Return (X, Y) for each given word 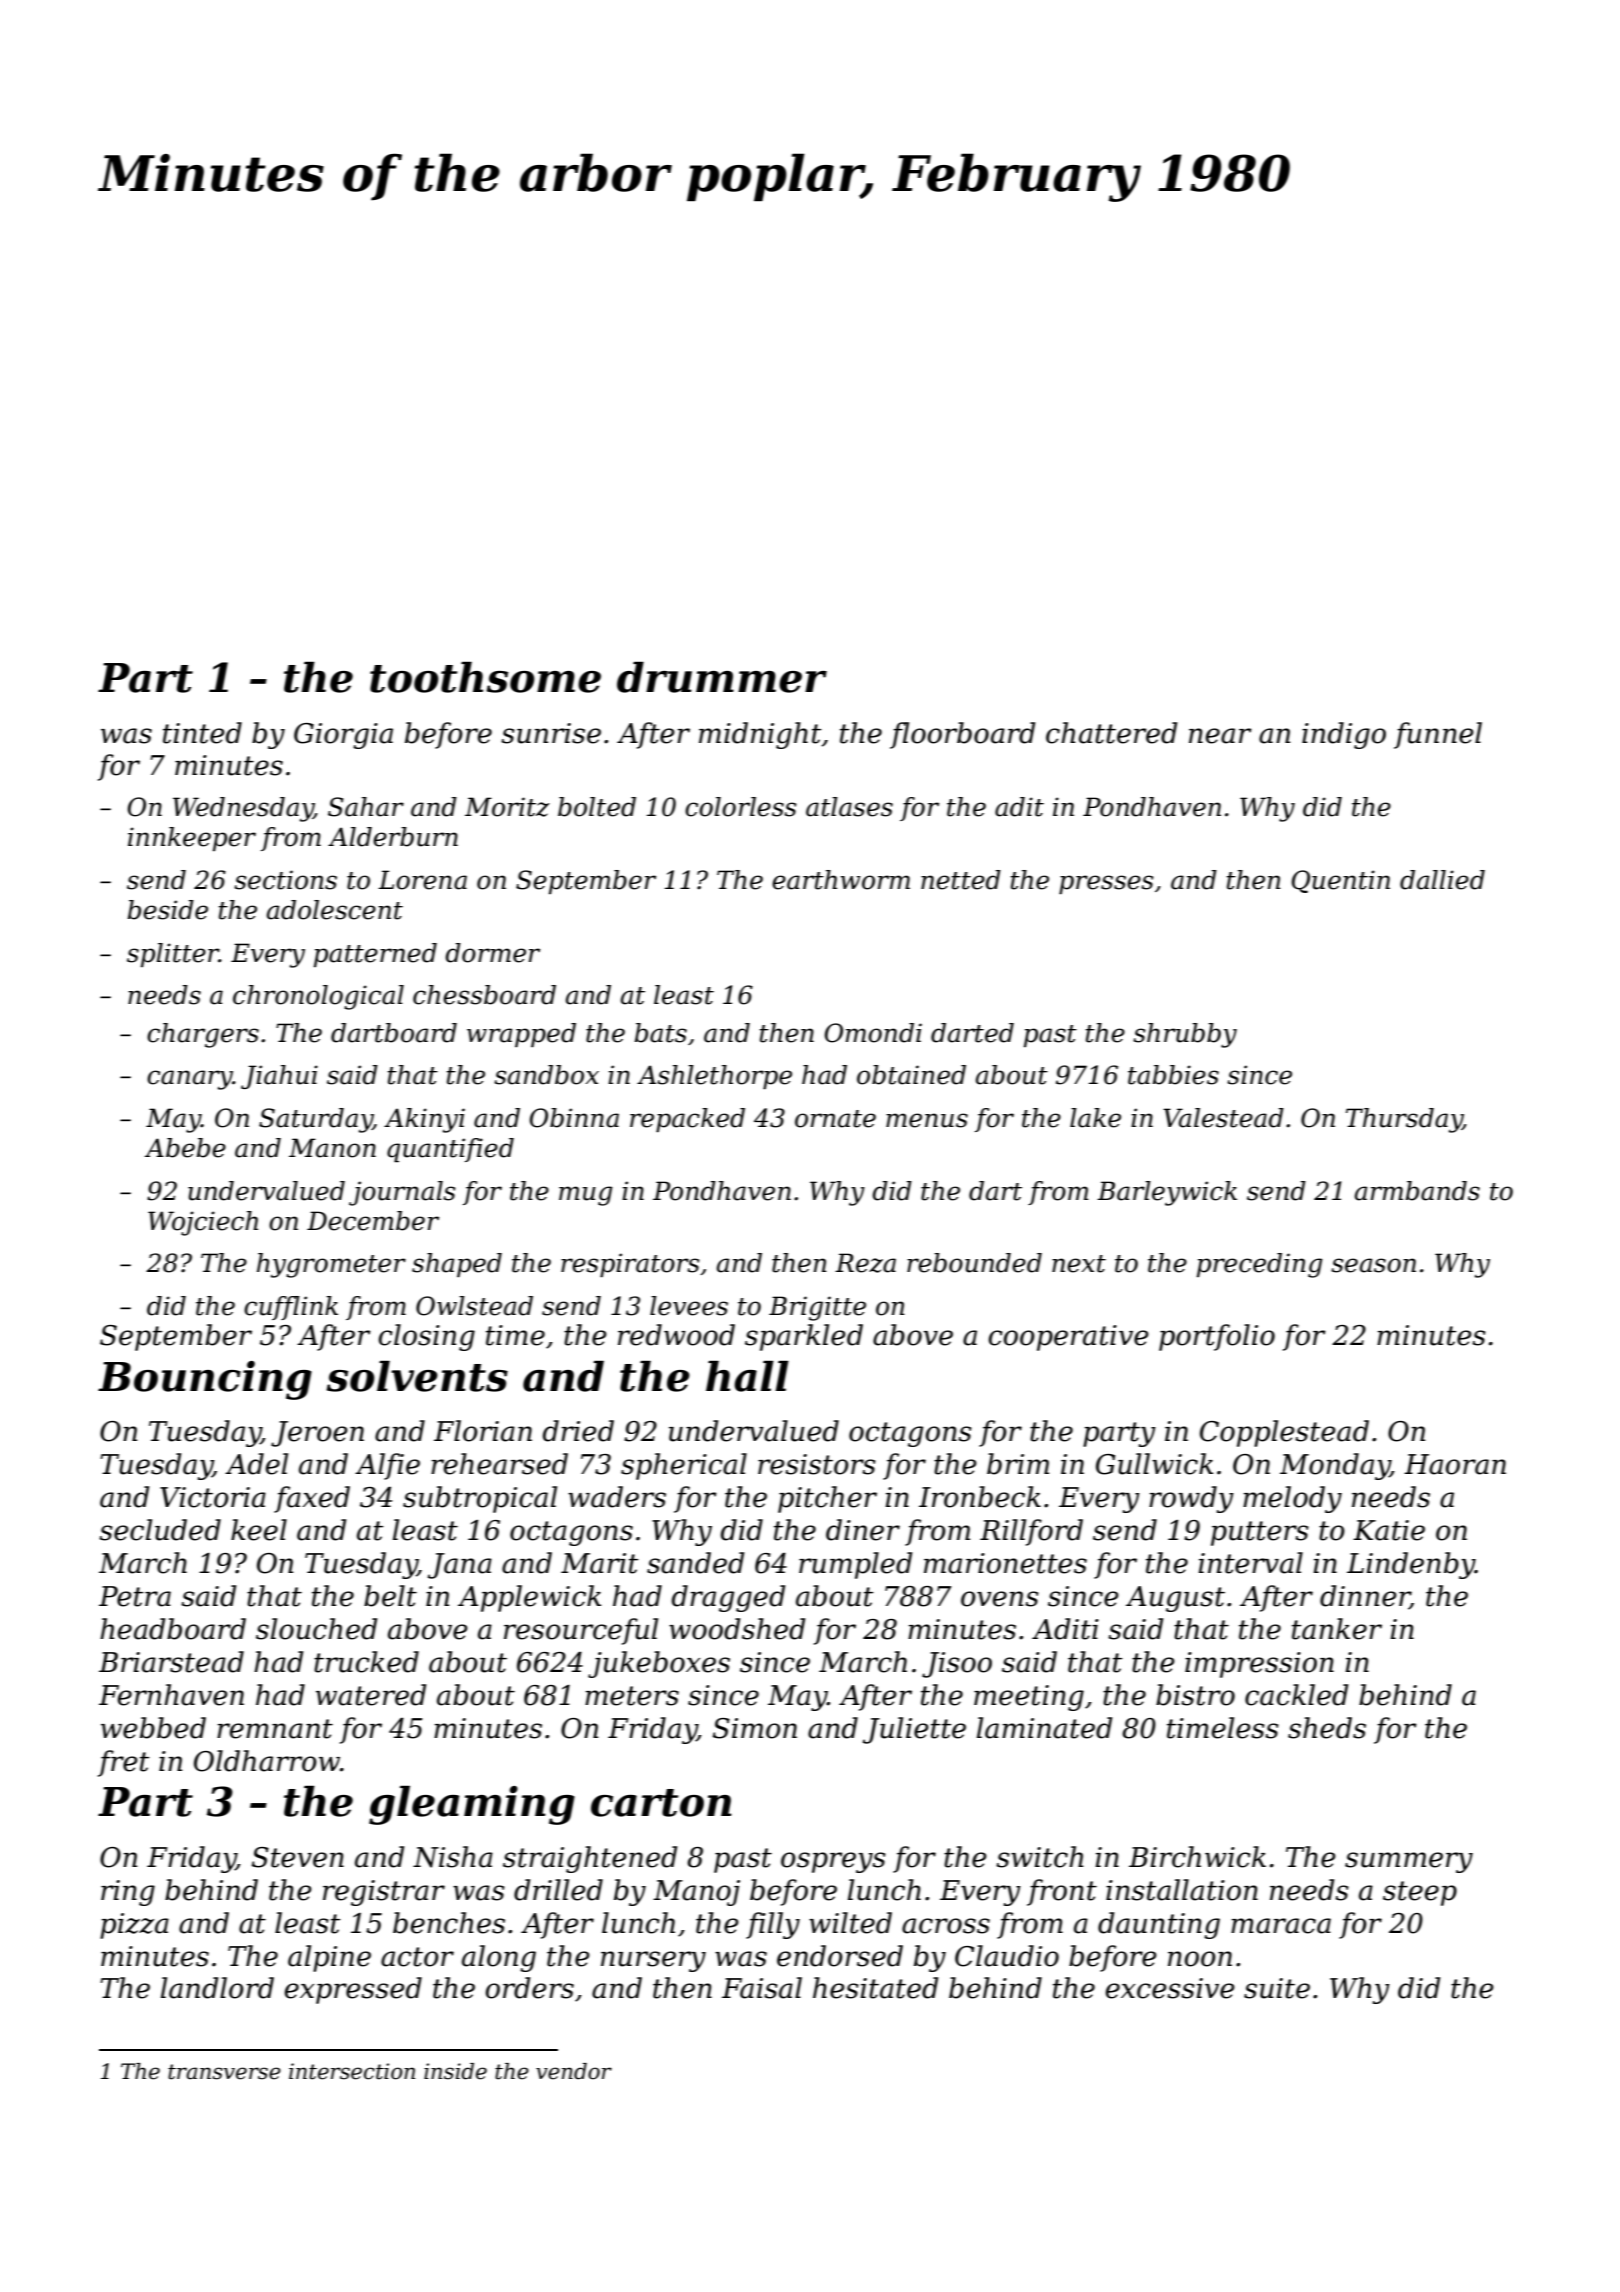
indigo (1344, 735)
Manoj (696, 1893)
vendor (574, 2071)
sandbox (546, 1075)
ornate (835, 1119)
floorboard (962, 735)
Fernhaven (171, 1695)
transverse (224, 2072)
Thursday (1404, 1120)
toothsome (485, 677)
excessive (1170, 1988)
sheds (1327, 1728)
